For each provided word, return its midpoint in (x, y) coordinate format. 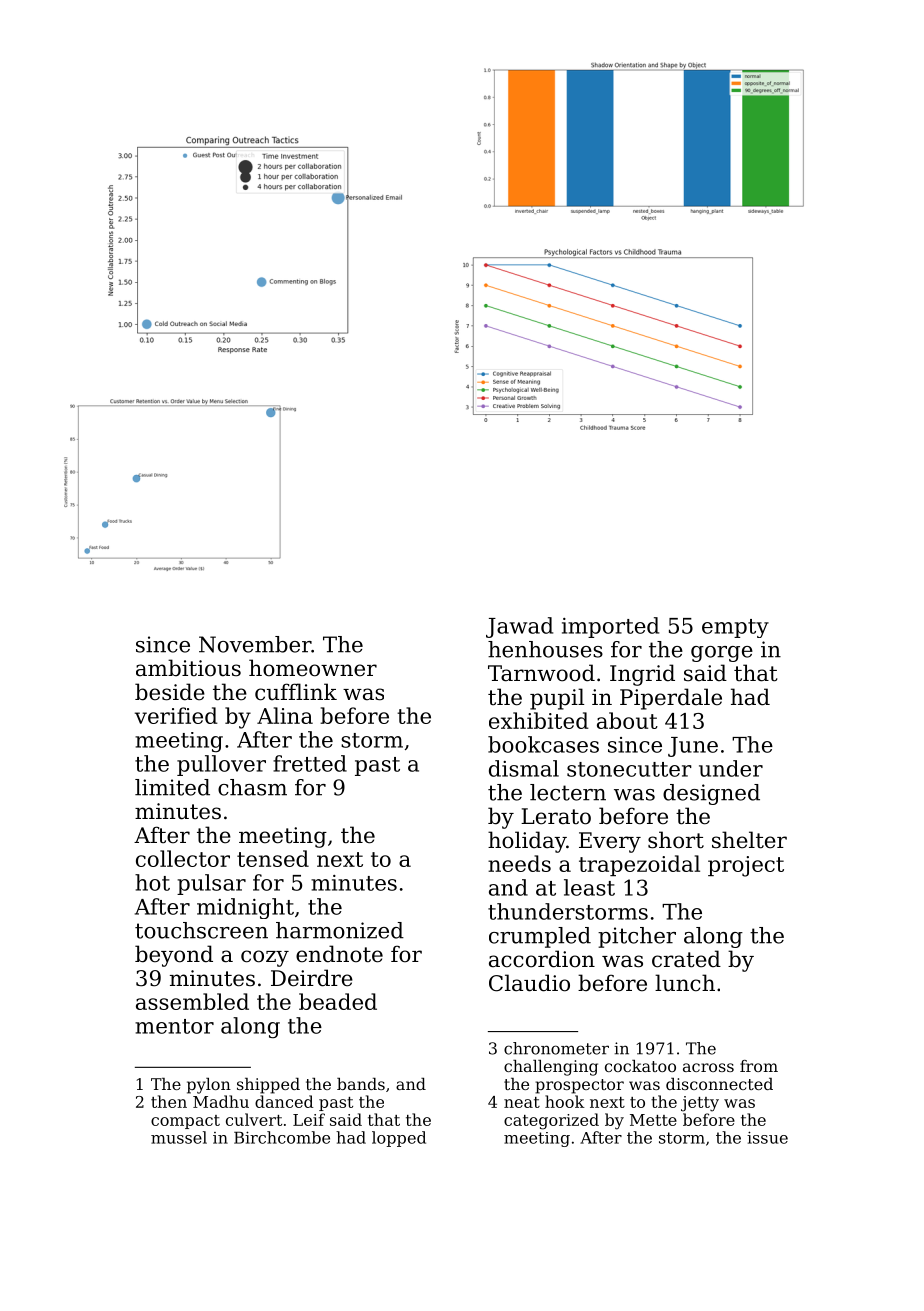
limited (172, 787)
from (759, 1066)
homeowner (313, 668)
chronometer (556, 1048)
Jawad (519, 627)
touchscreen (201, 930)
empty (735, 628)
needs (519, 863)
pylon (209, 1086)
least (589, 887)
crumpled (540, 937)
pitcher (637, 937)
